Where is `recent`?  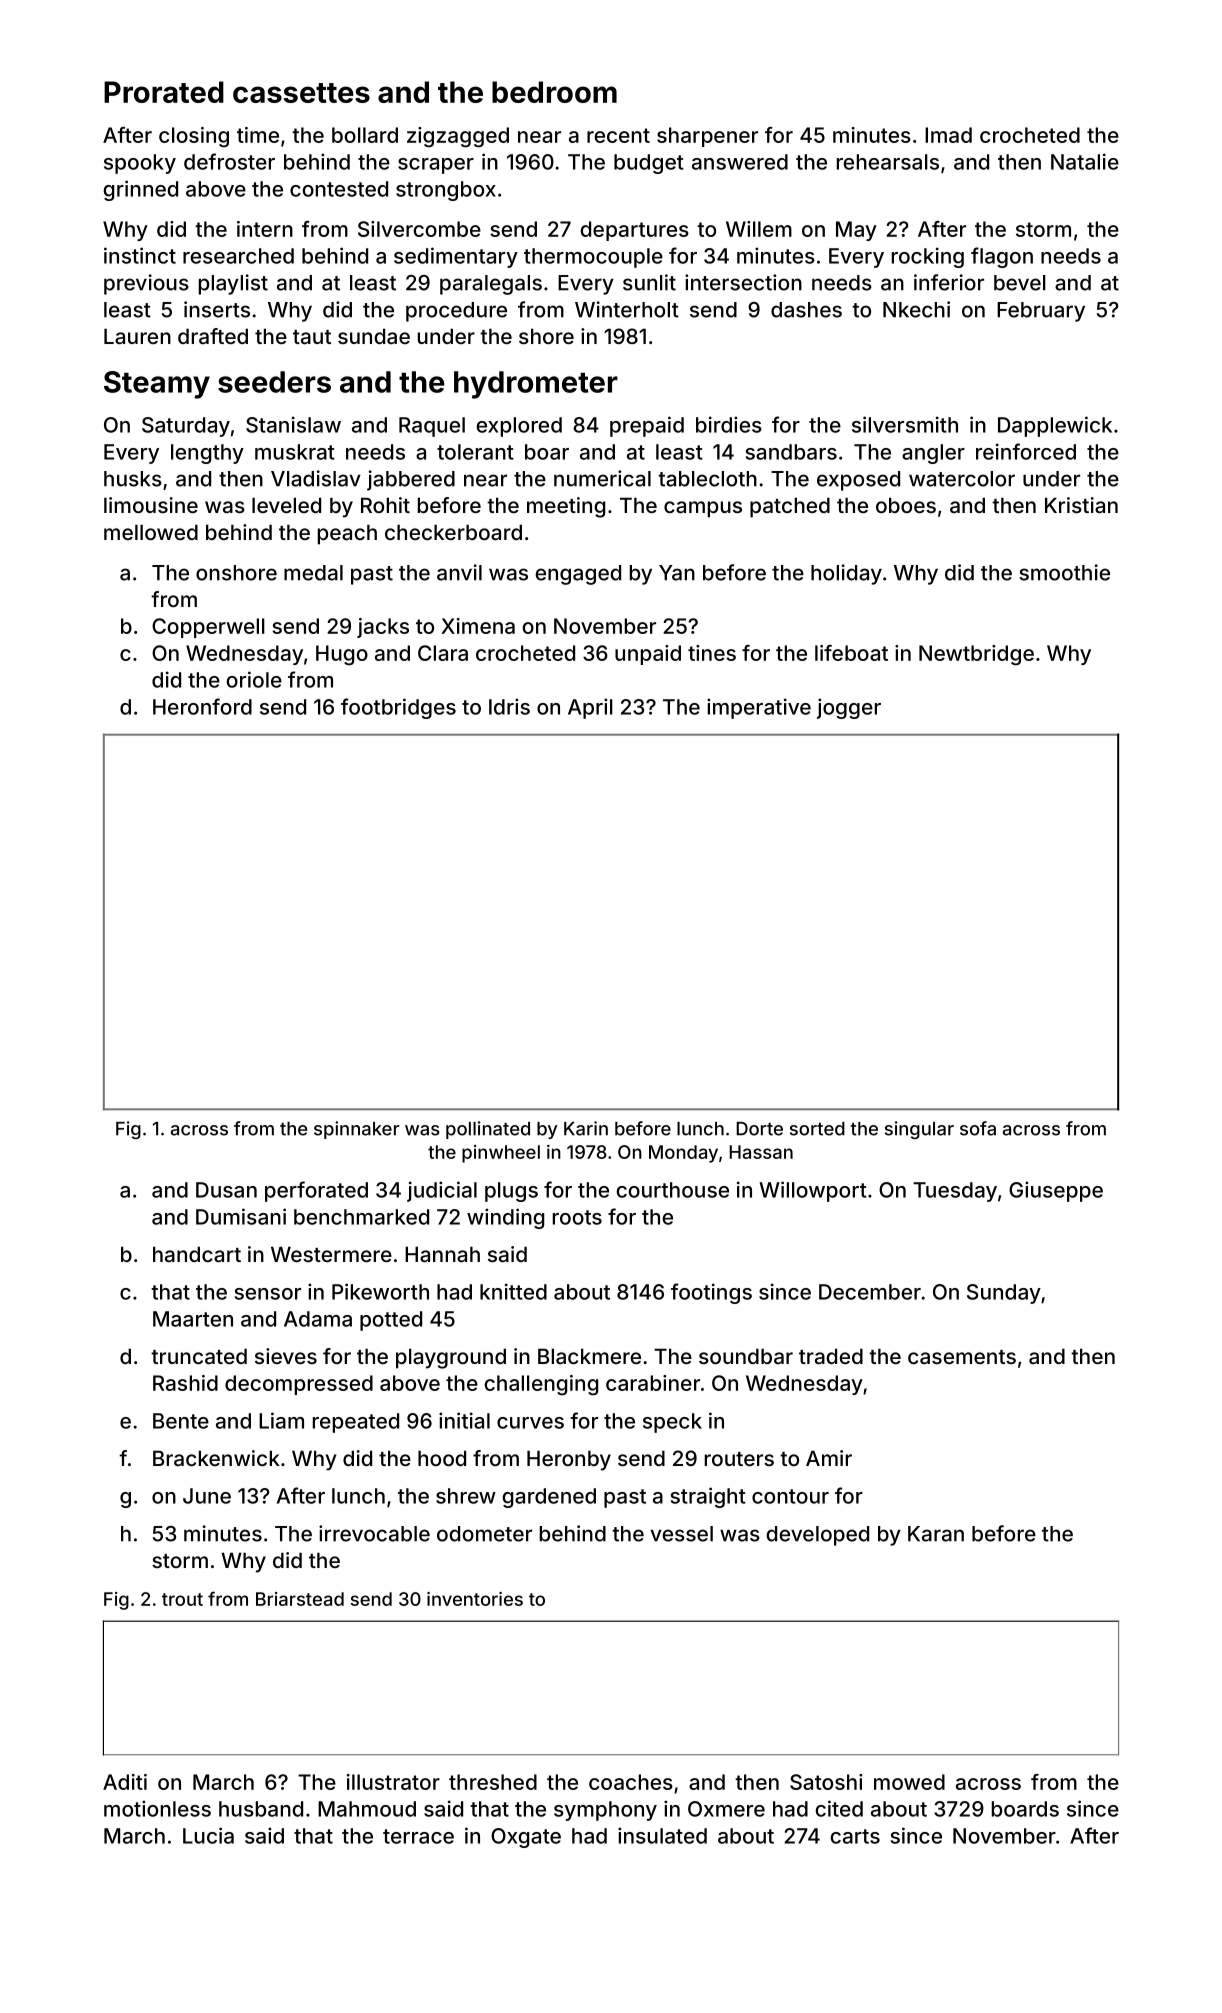
recent is located at coordinates (618, 135).
